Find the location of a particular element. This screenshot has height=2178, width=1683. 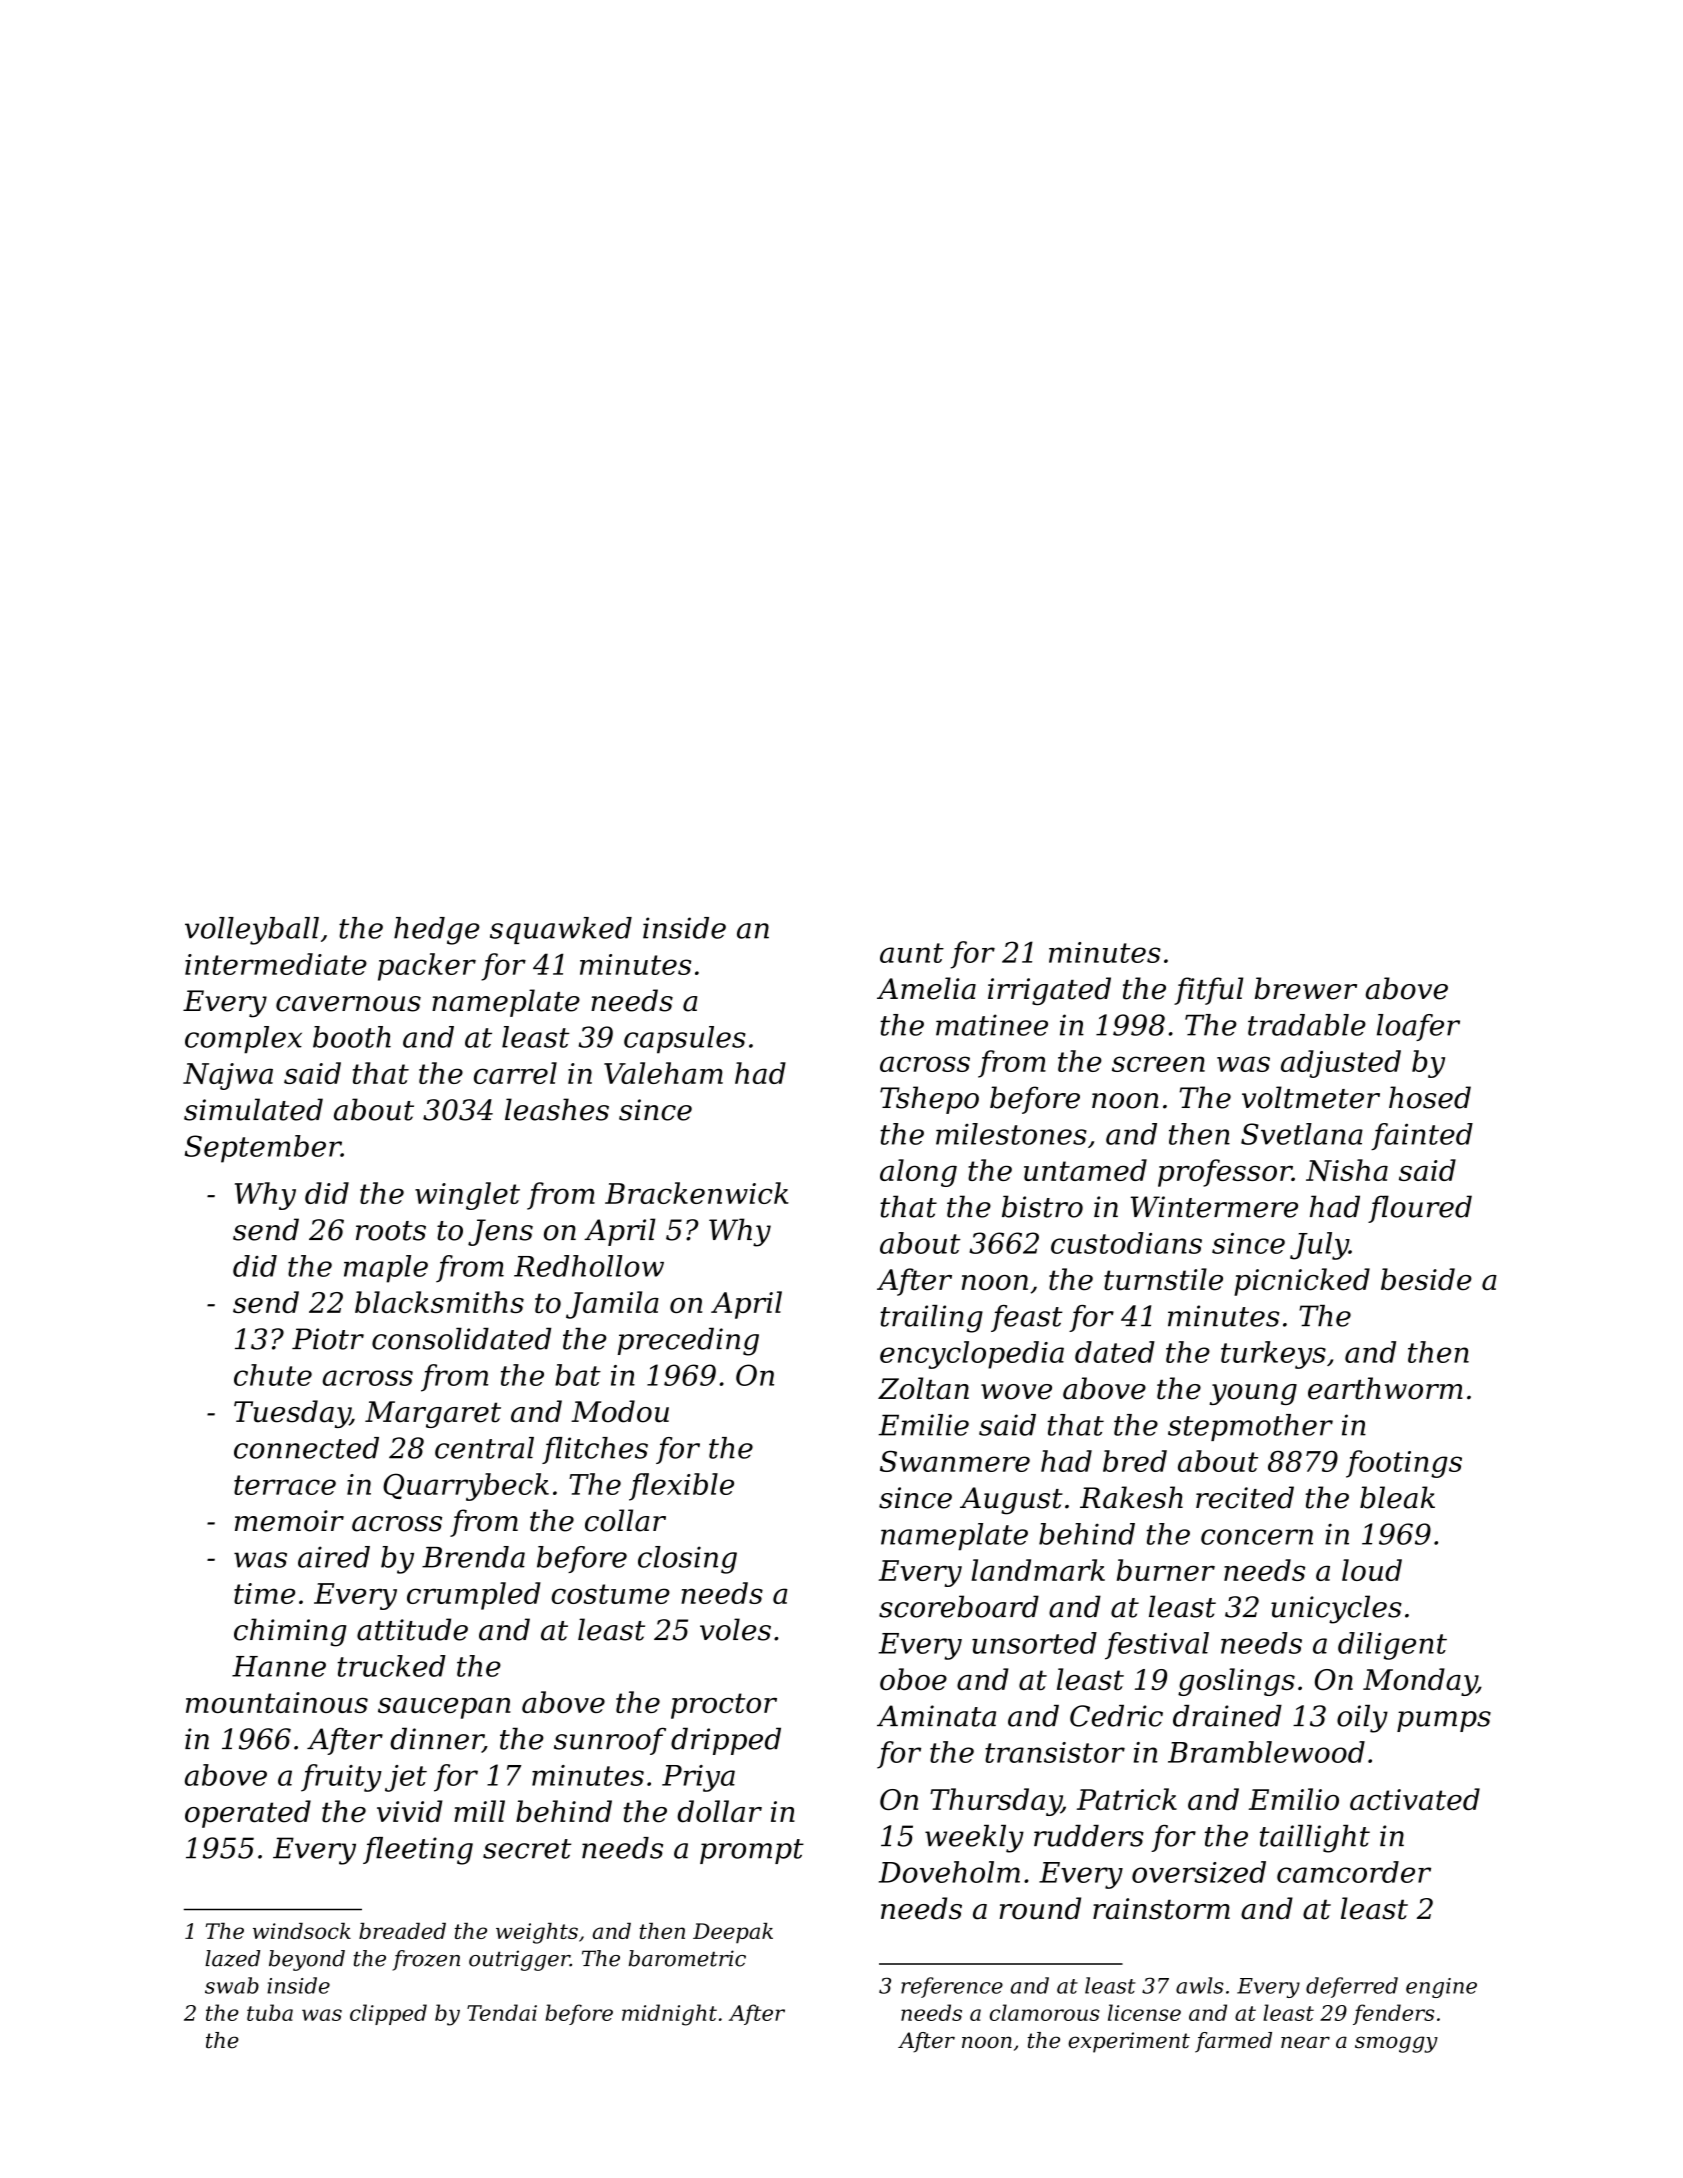

clipped is located at coordinates (388, 2014).
